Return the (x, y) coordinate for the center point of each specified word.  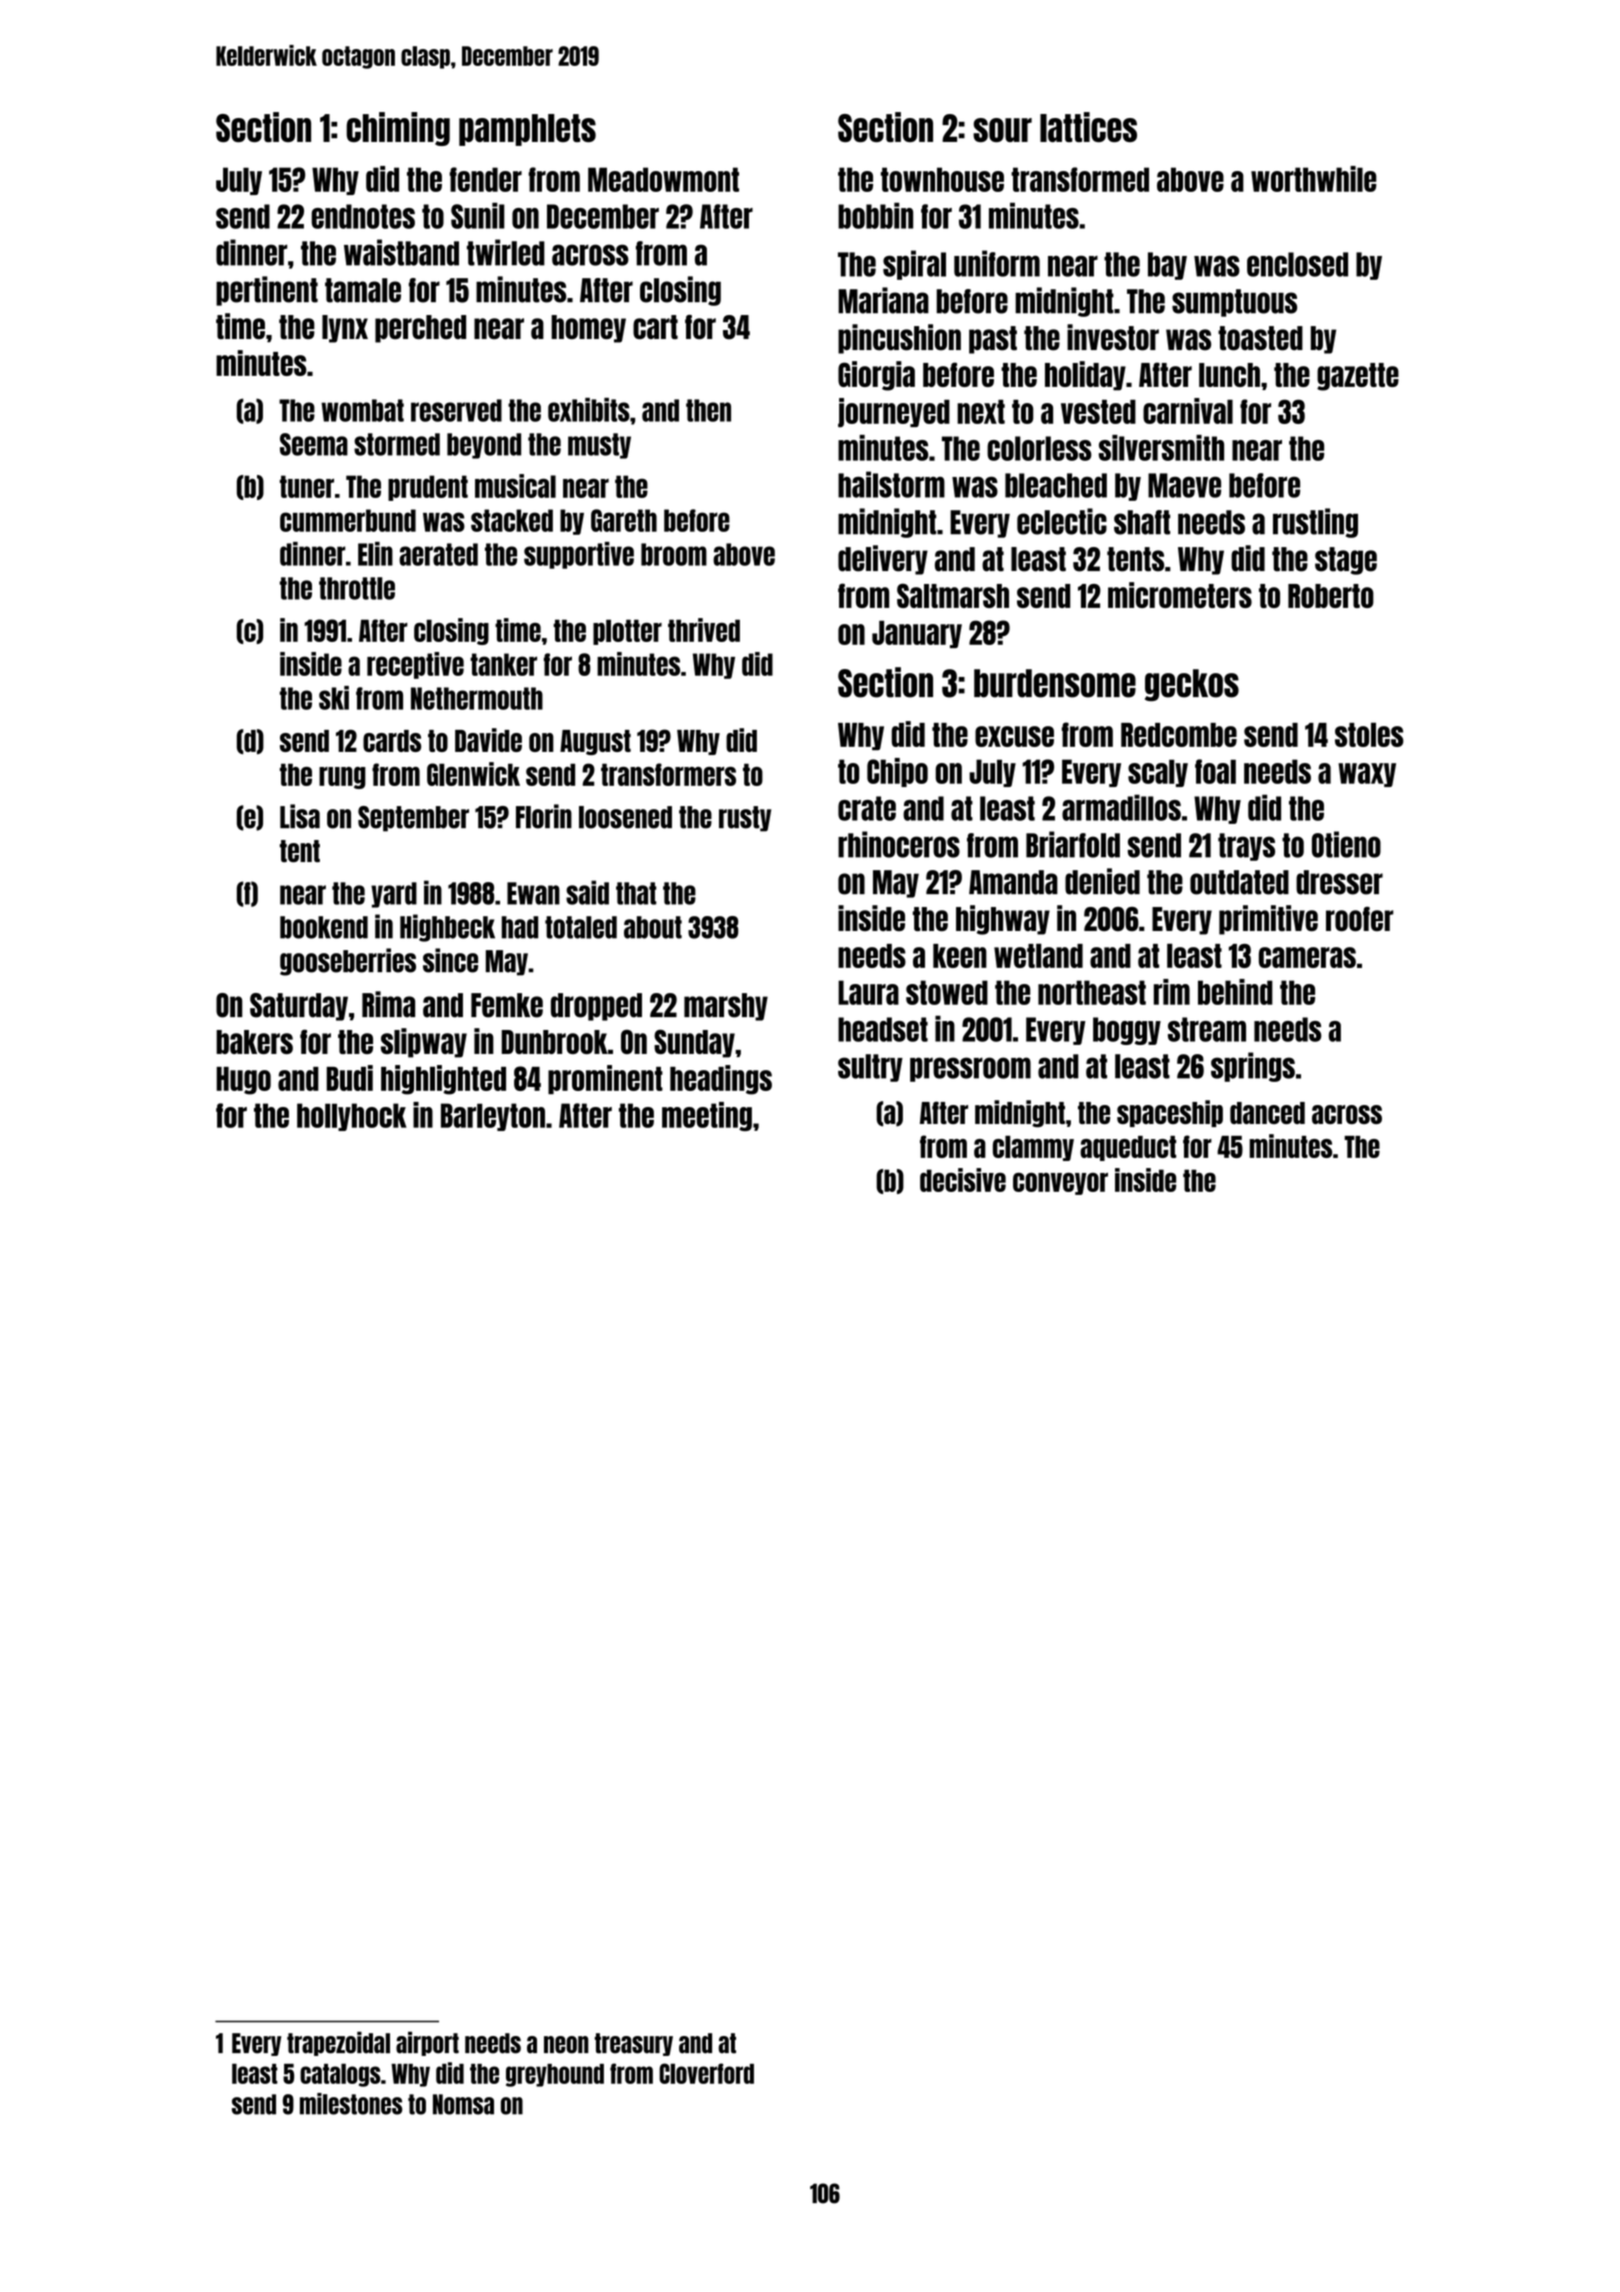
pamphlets (527, 130)
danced (1267, 1113)
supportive (579, 555)
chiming (398, 129)
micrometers (1180, 595)
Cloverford (706, 2073)
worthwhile (1314, 179)
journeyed (894, 413)
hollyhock (351, 1117)
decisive (963, 1180)
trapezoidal (338, 2043)
